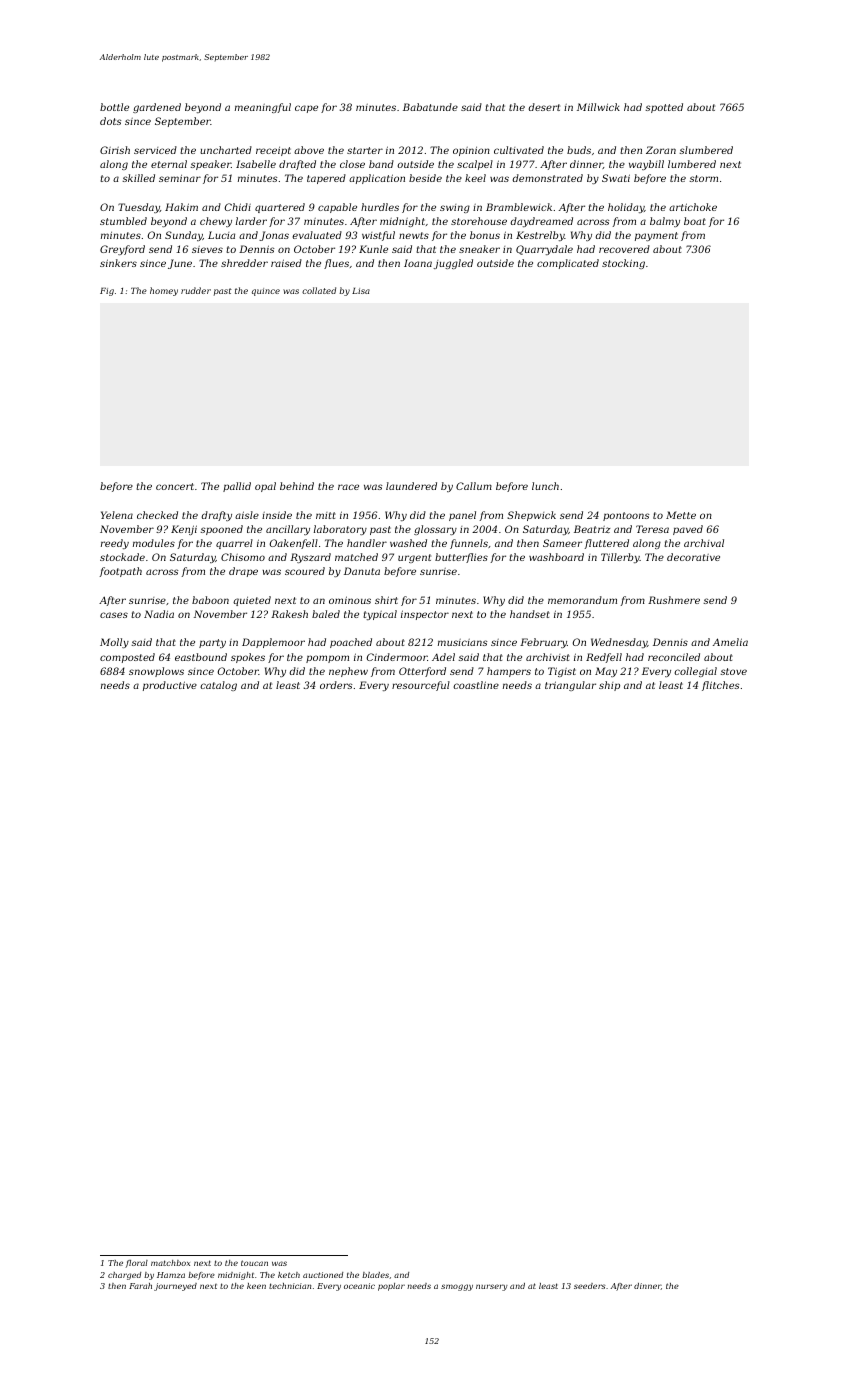 Image resolution: width=849 pixels, height=1400 pixels. I want to click on nursery, so click(492, 1287).
